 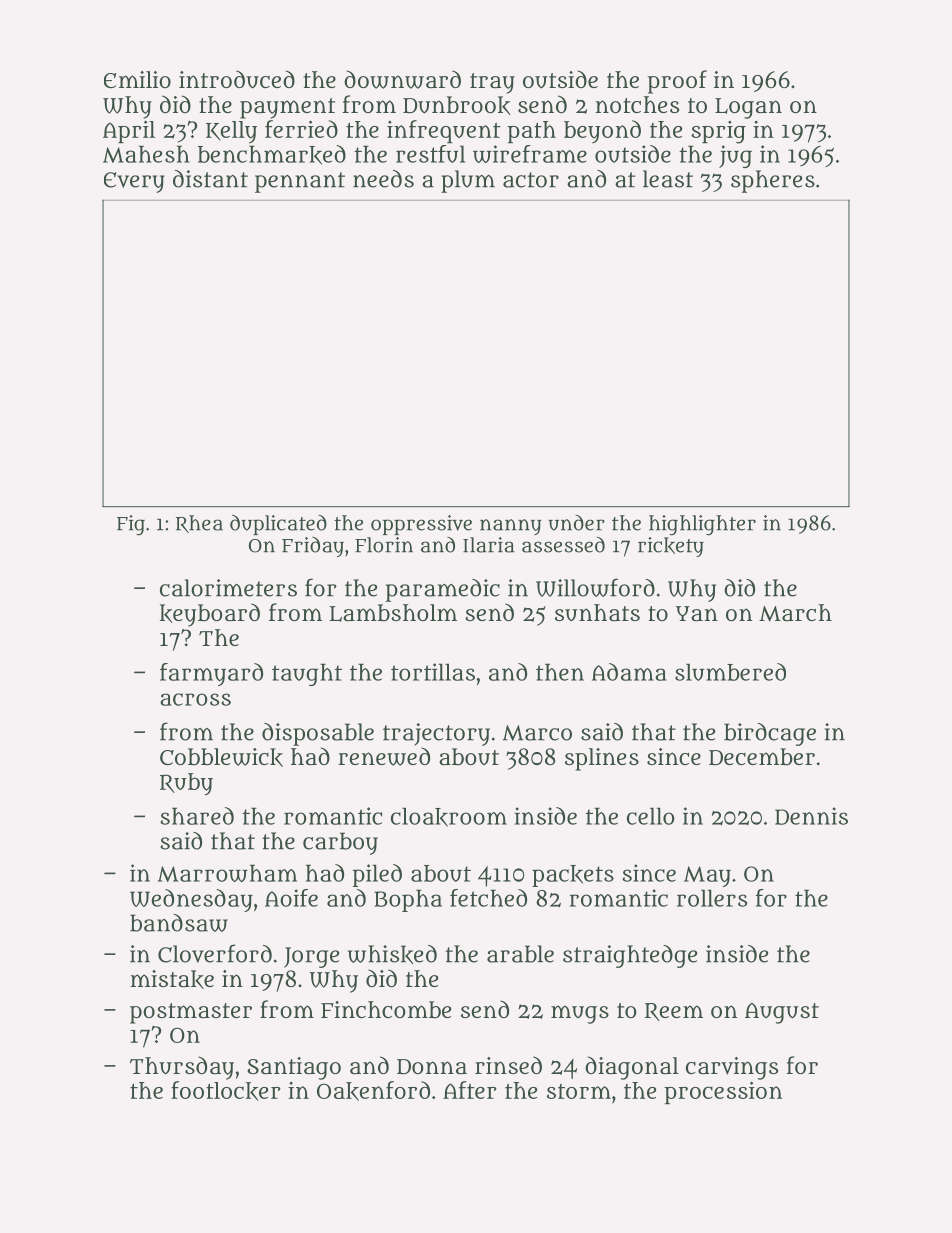 What do you see at coordinates (278, 525) in the screenshot?
I see `duplicated` at bounding box center [278, 525].
